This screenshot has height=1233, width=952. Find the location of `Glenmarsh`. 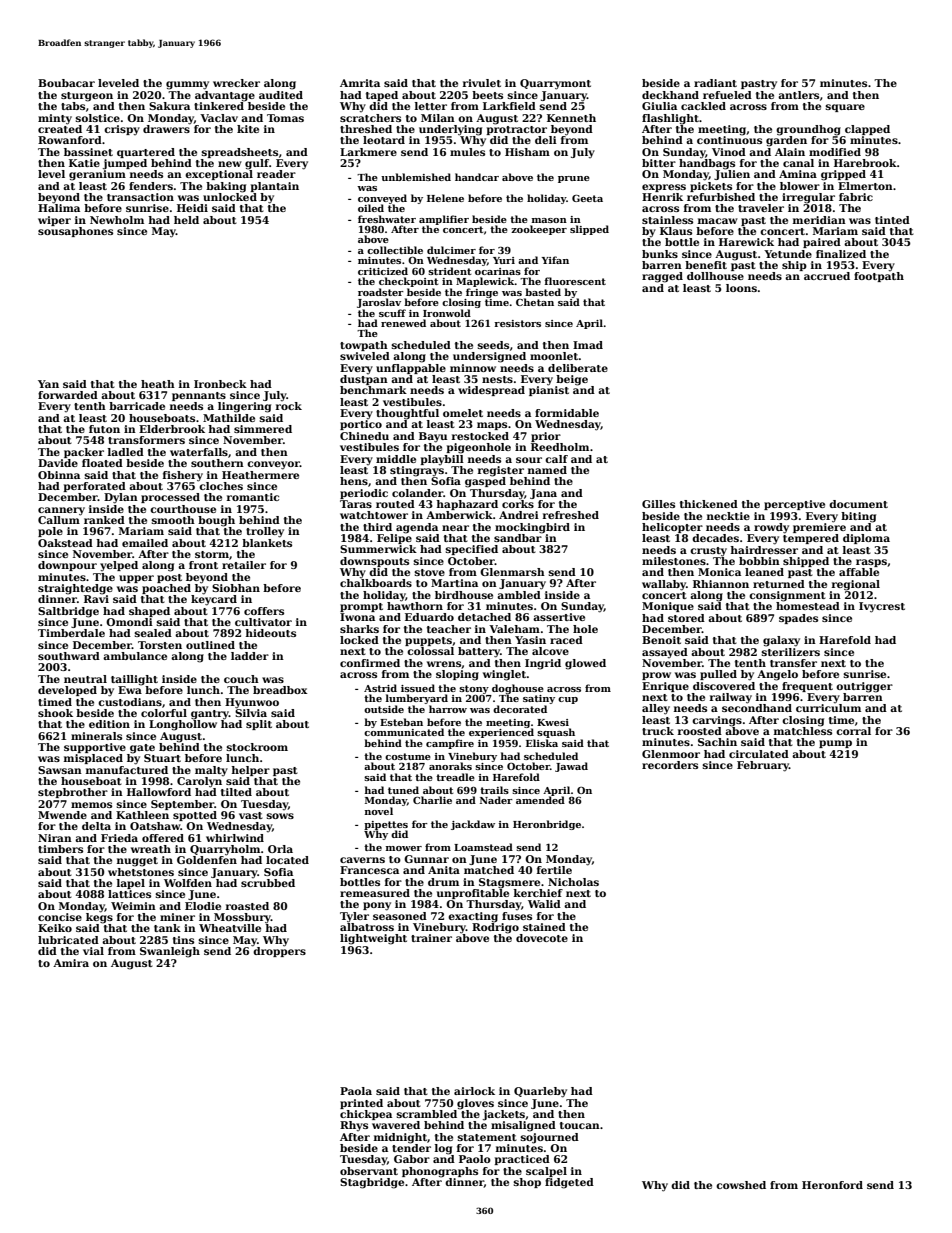

Glenmarsh is located at coordinates (512, 572).
